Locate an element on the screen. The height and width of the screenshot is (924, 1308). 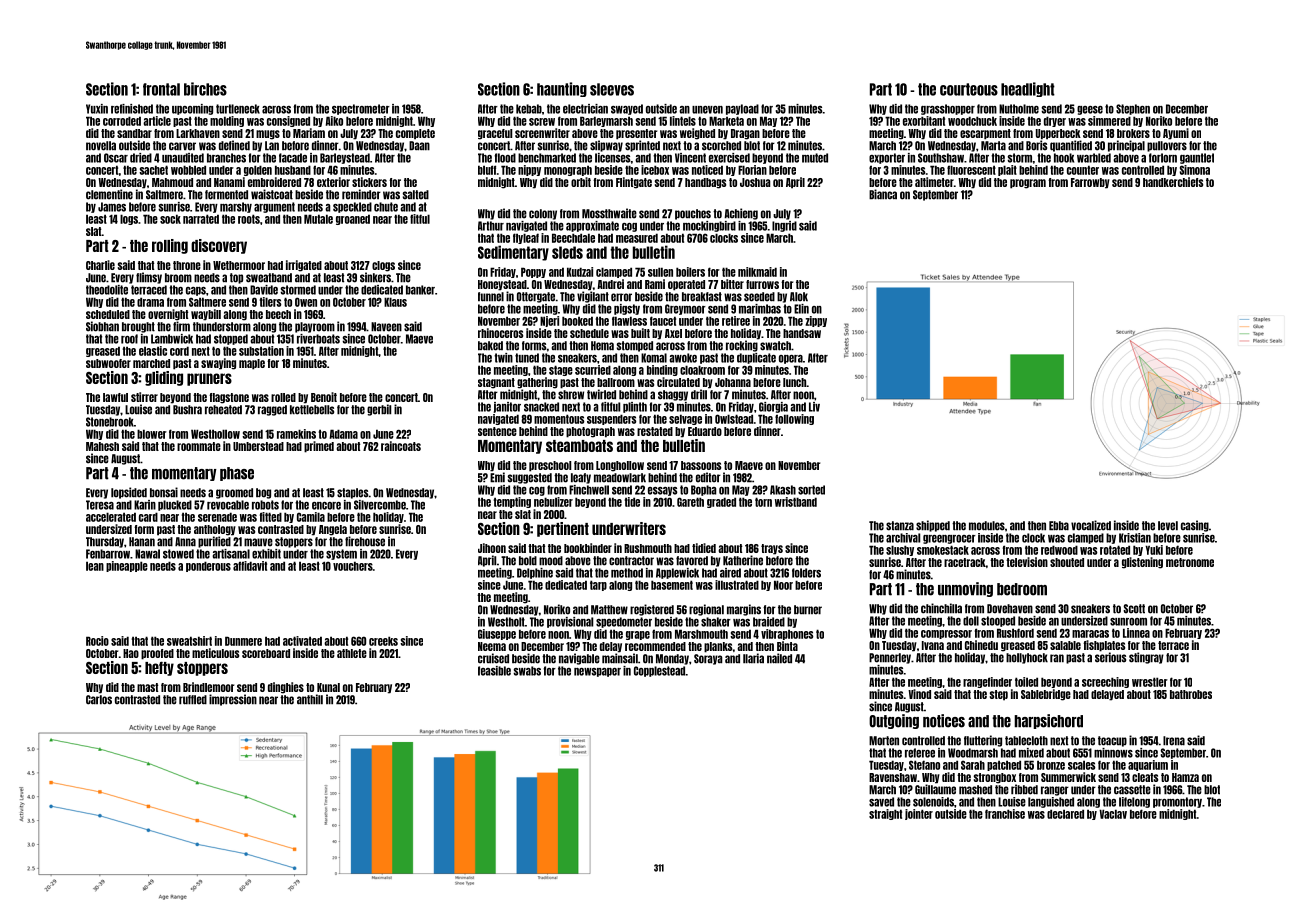
tempting is located at coordinates (512, 502).
